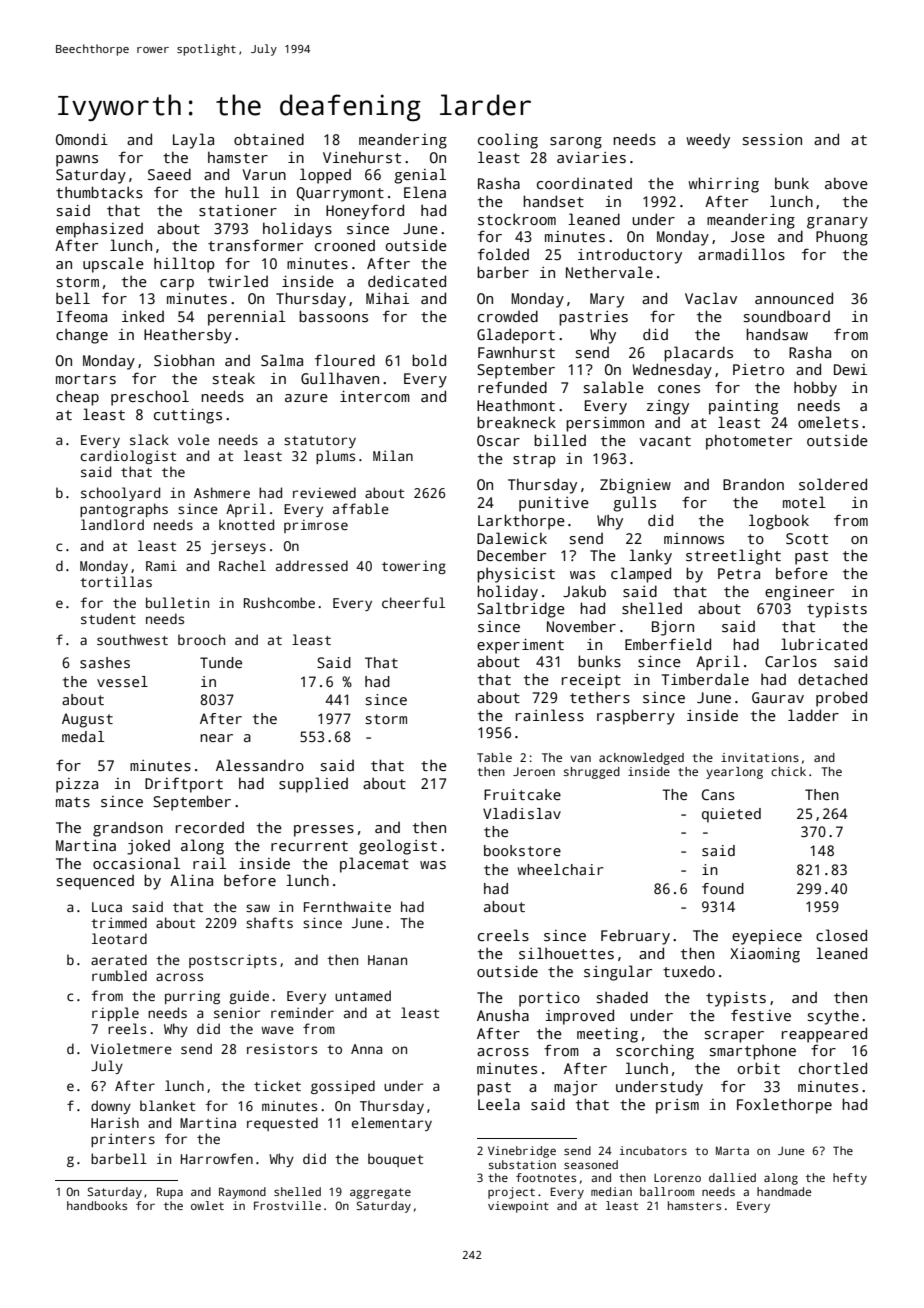  What do you see at coordinates (667, 1191) in the screenshot?
I see `ballroom` at bounding box center [667, 1191].
